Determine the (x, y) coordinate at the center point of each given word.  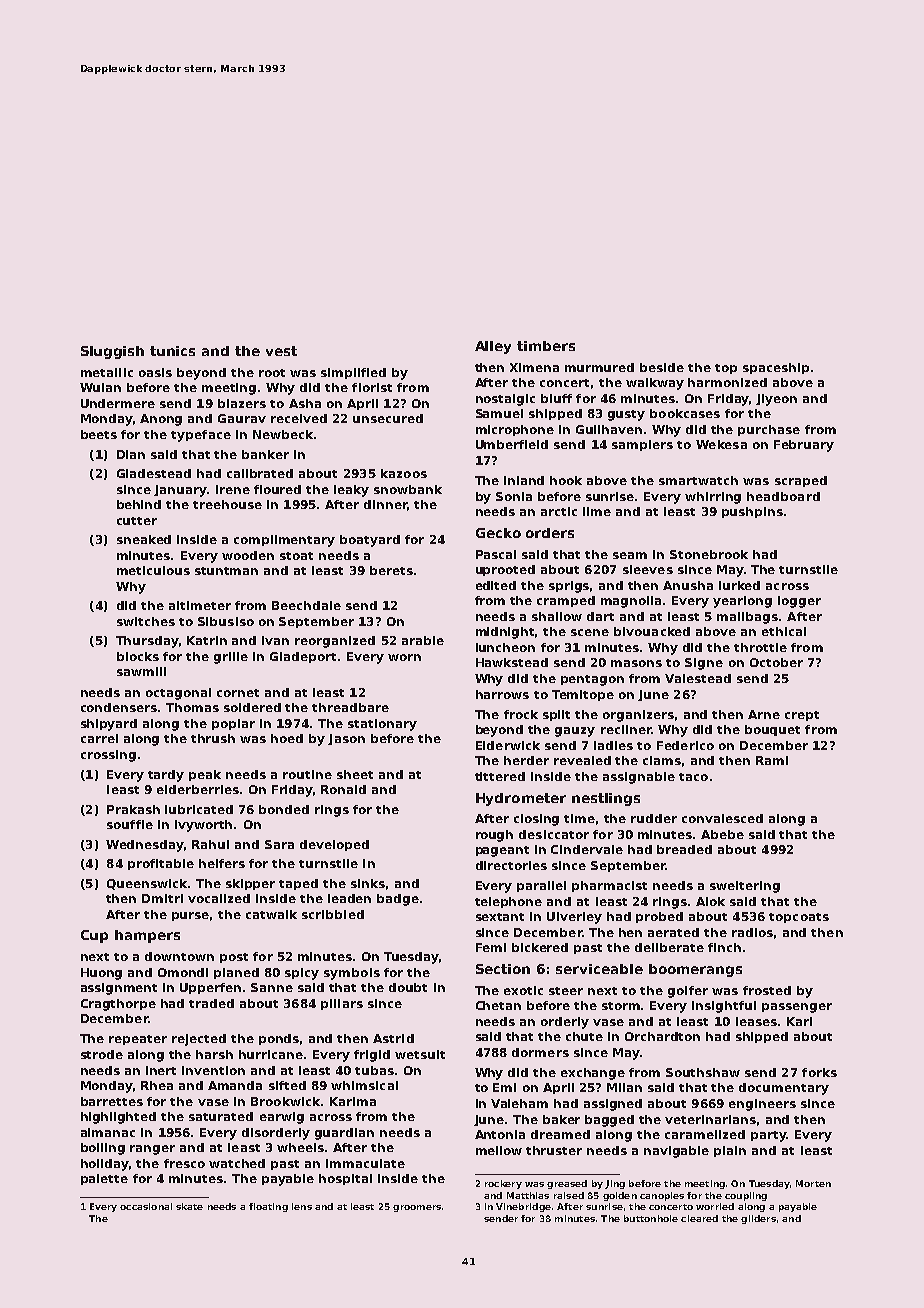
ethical (784, 631)
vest (281, 351)
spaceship (776, 368)
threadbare (350, 707)
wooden (248, 555)
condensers (119, 707)
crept (802, 716)
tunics (172, 351)
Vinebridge (523, 1207)
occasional (146, 1206)
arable (423, 640)
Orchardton (662, 1036)
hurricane (271, 1054)
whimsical (364, 1085)
